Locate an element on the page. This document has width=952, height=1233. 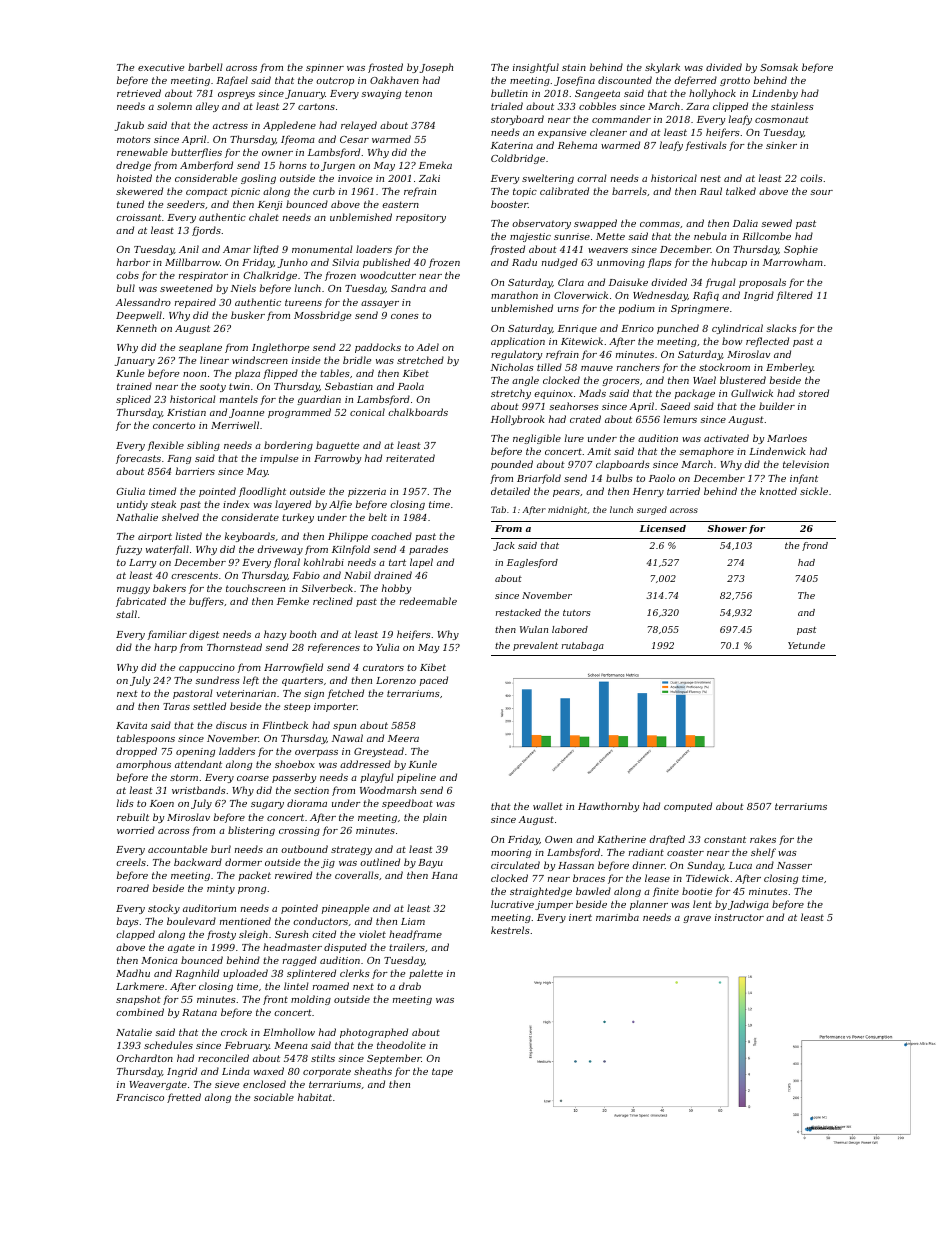
Mette is located at coordinates (610, 236).
